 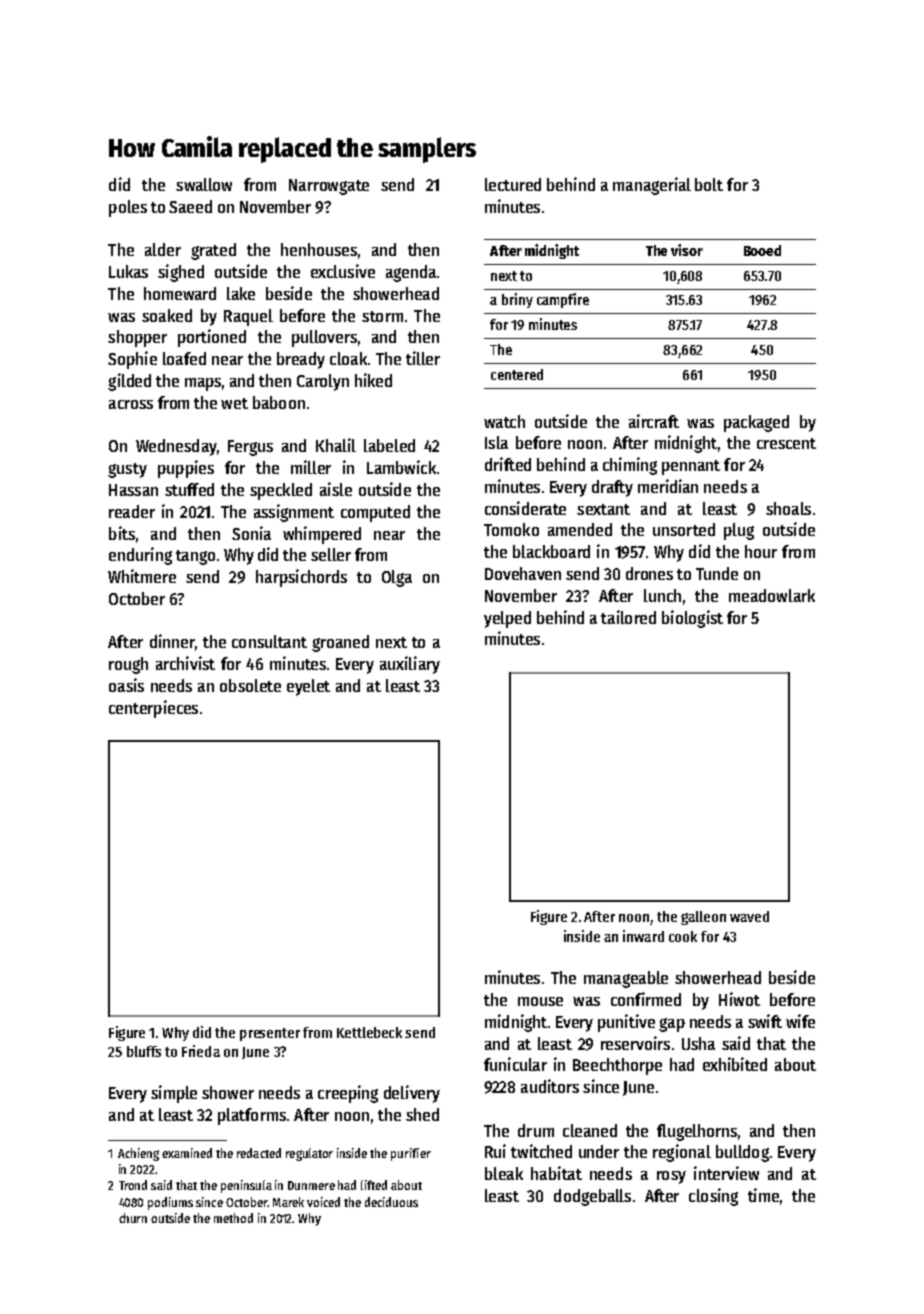 I want to click on redacted, so click(x=259, y=1153).
